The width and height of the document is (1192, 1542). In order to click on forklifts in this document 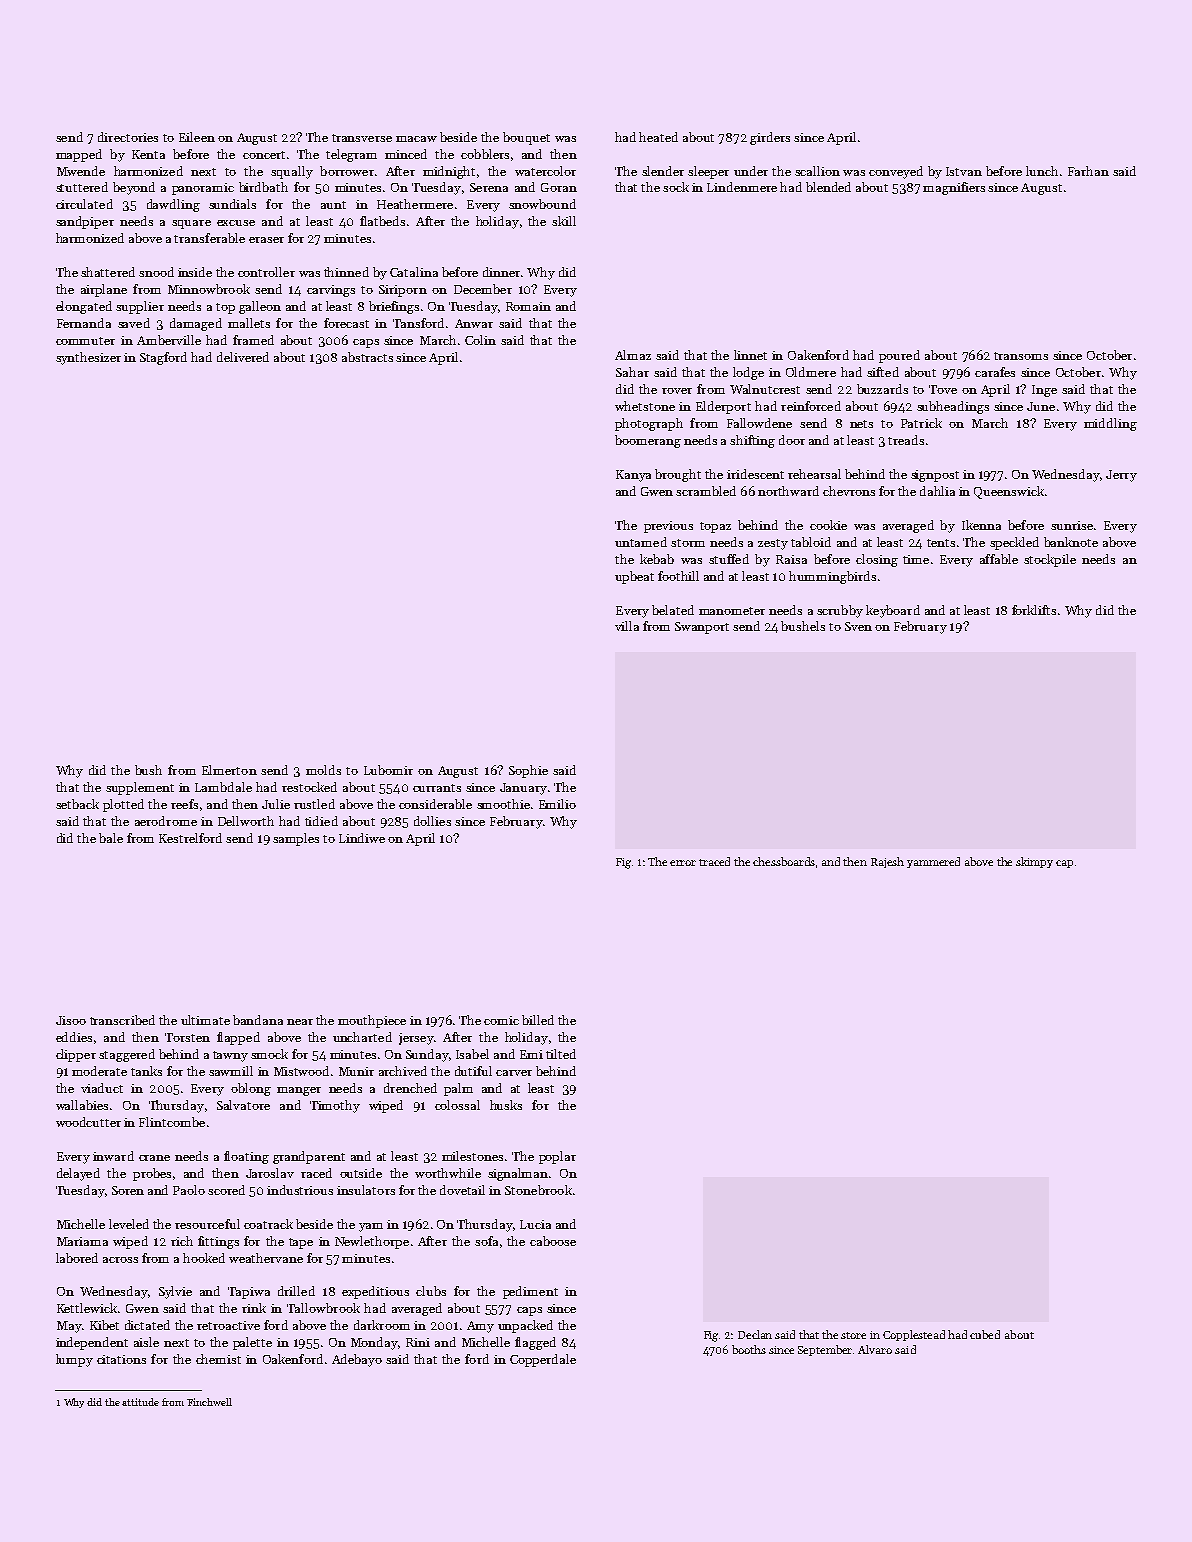, I will do `click(1034, 610)`.
